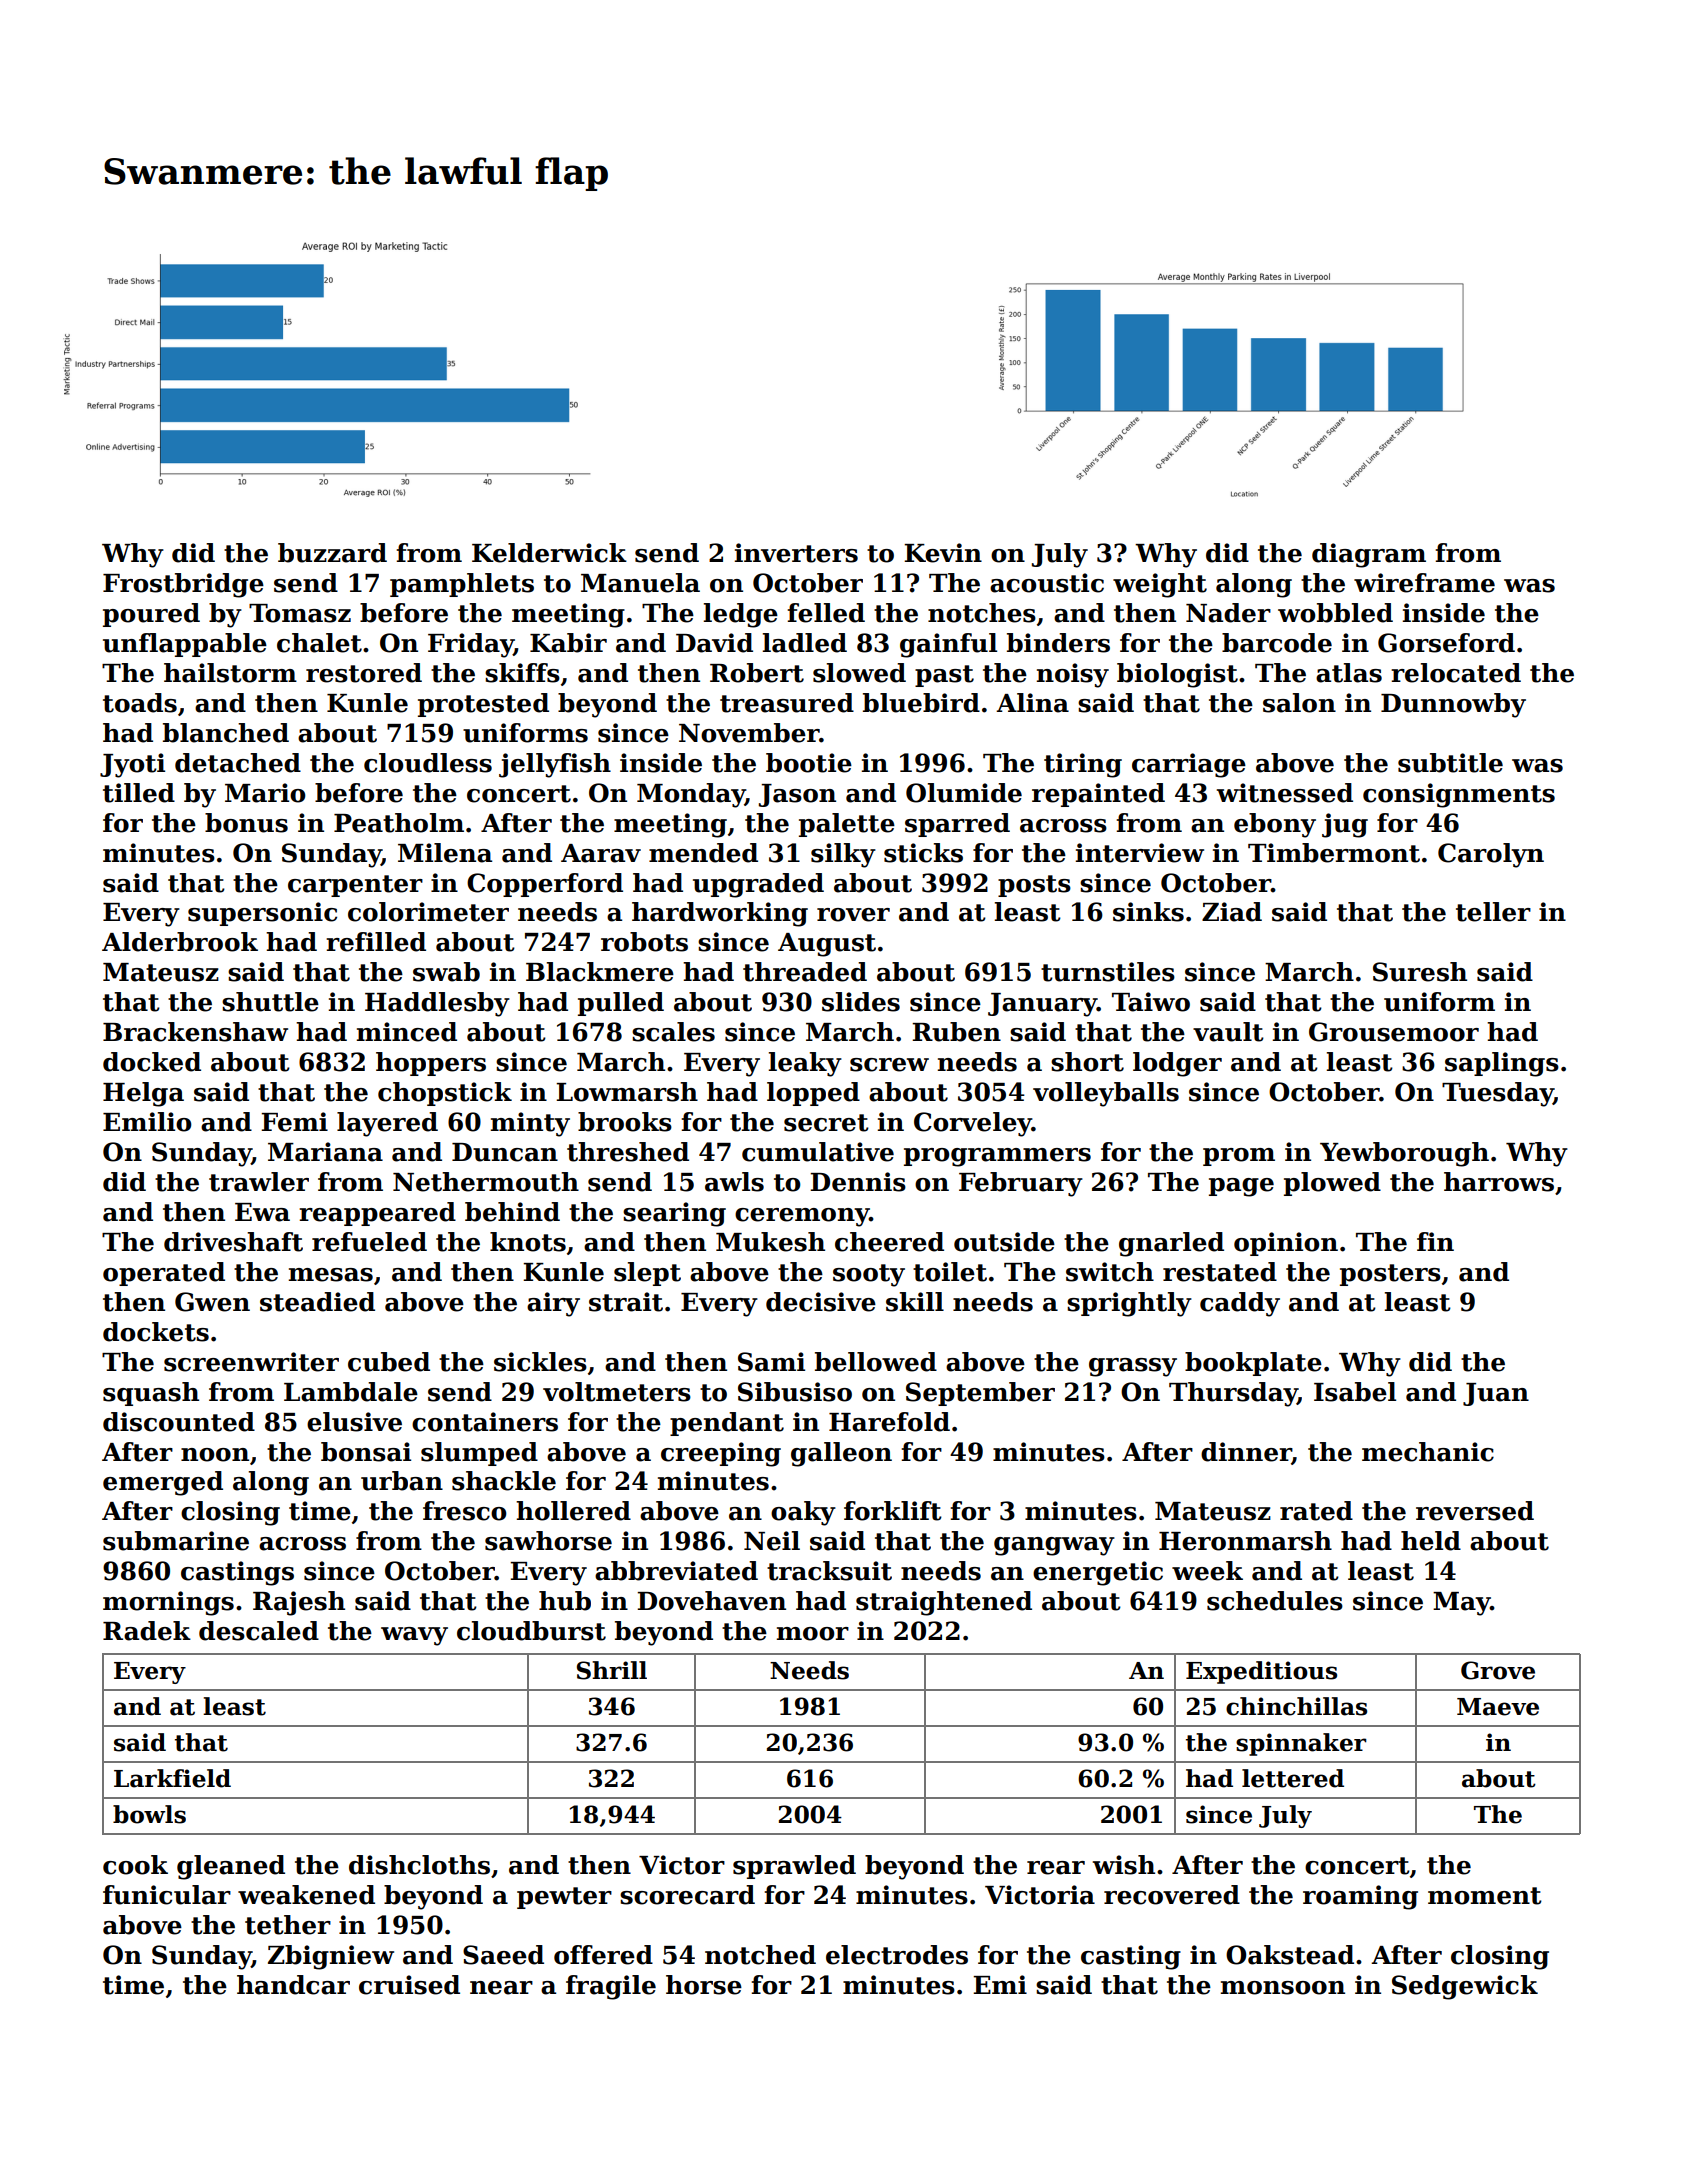  Describe the element at coordinates (1345, 825) in the document. I see `jug` at that location.
